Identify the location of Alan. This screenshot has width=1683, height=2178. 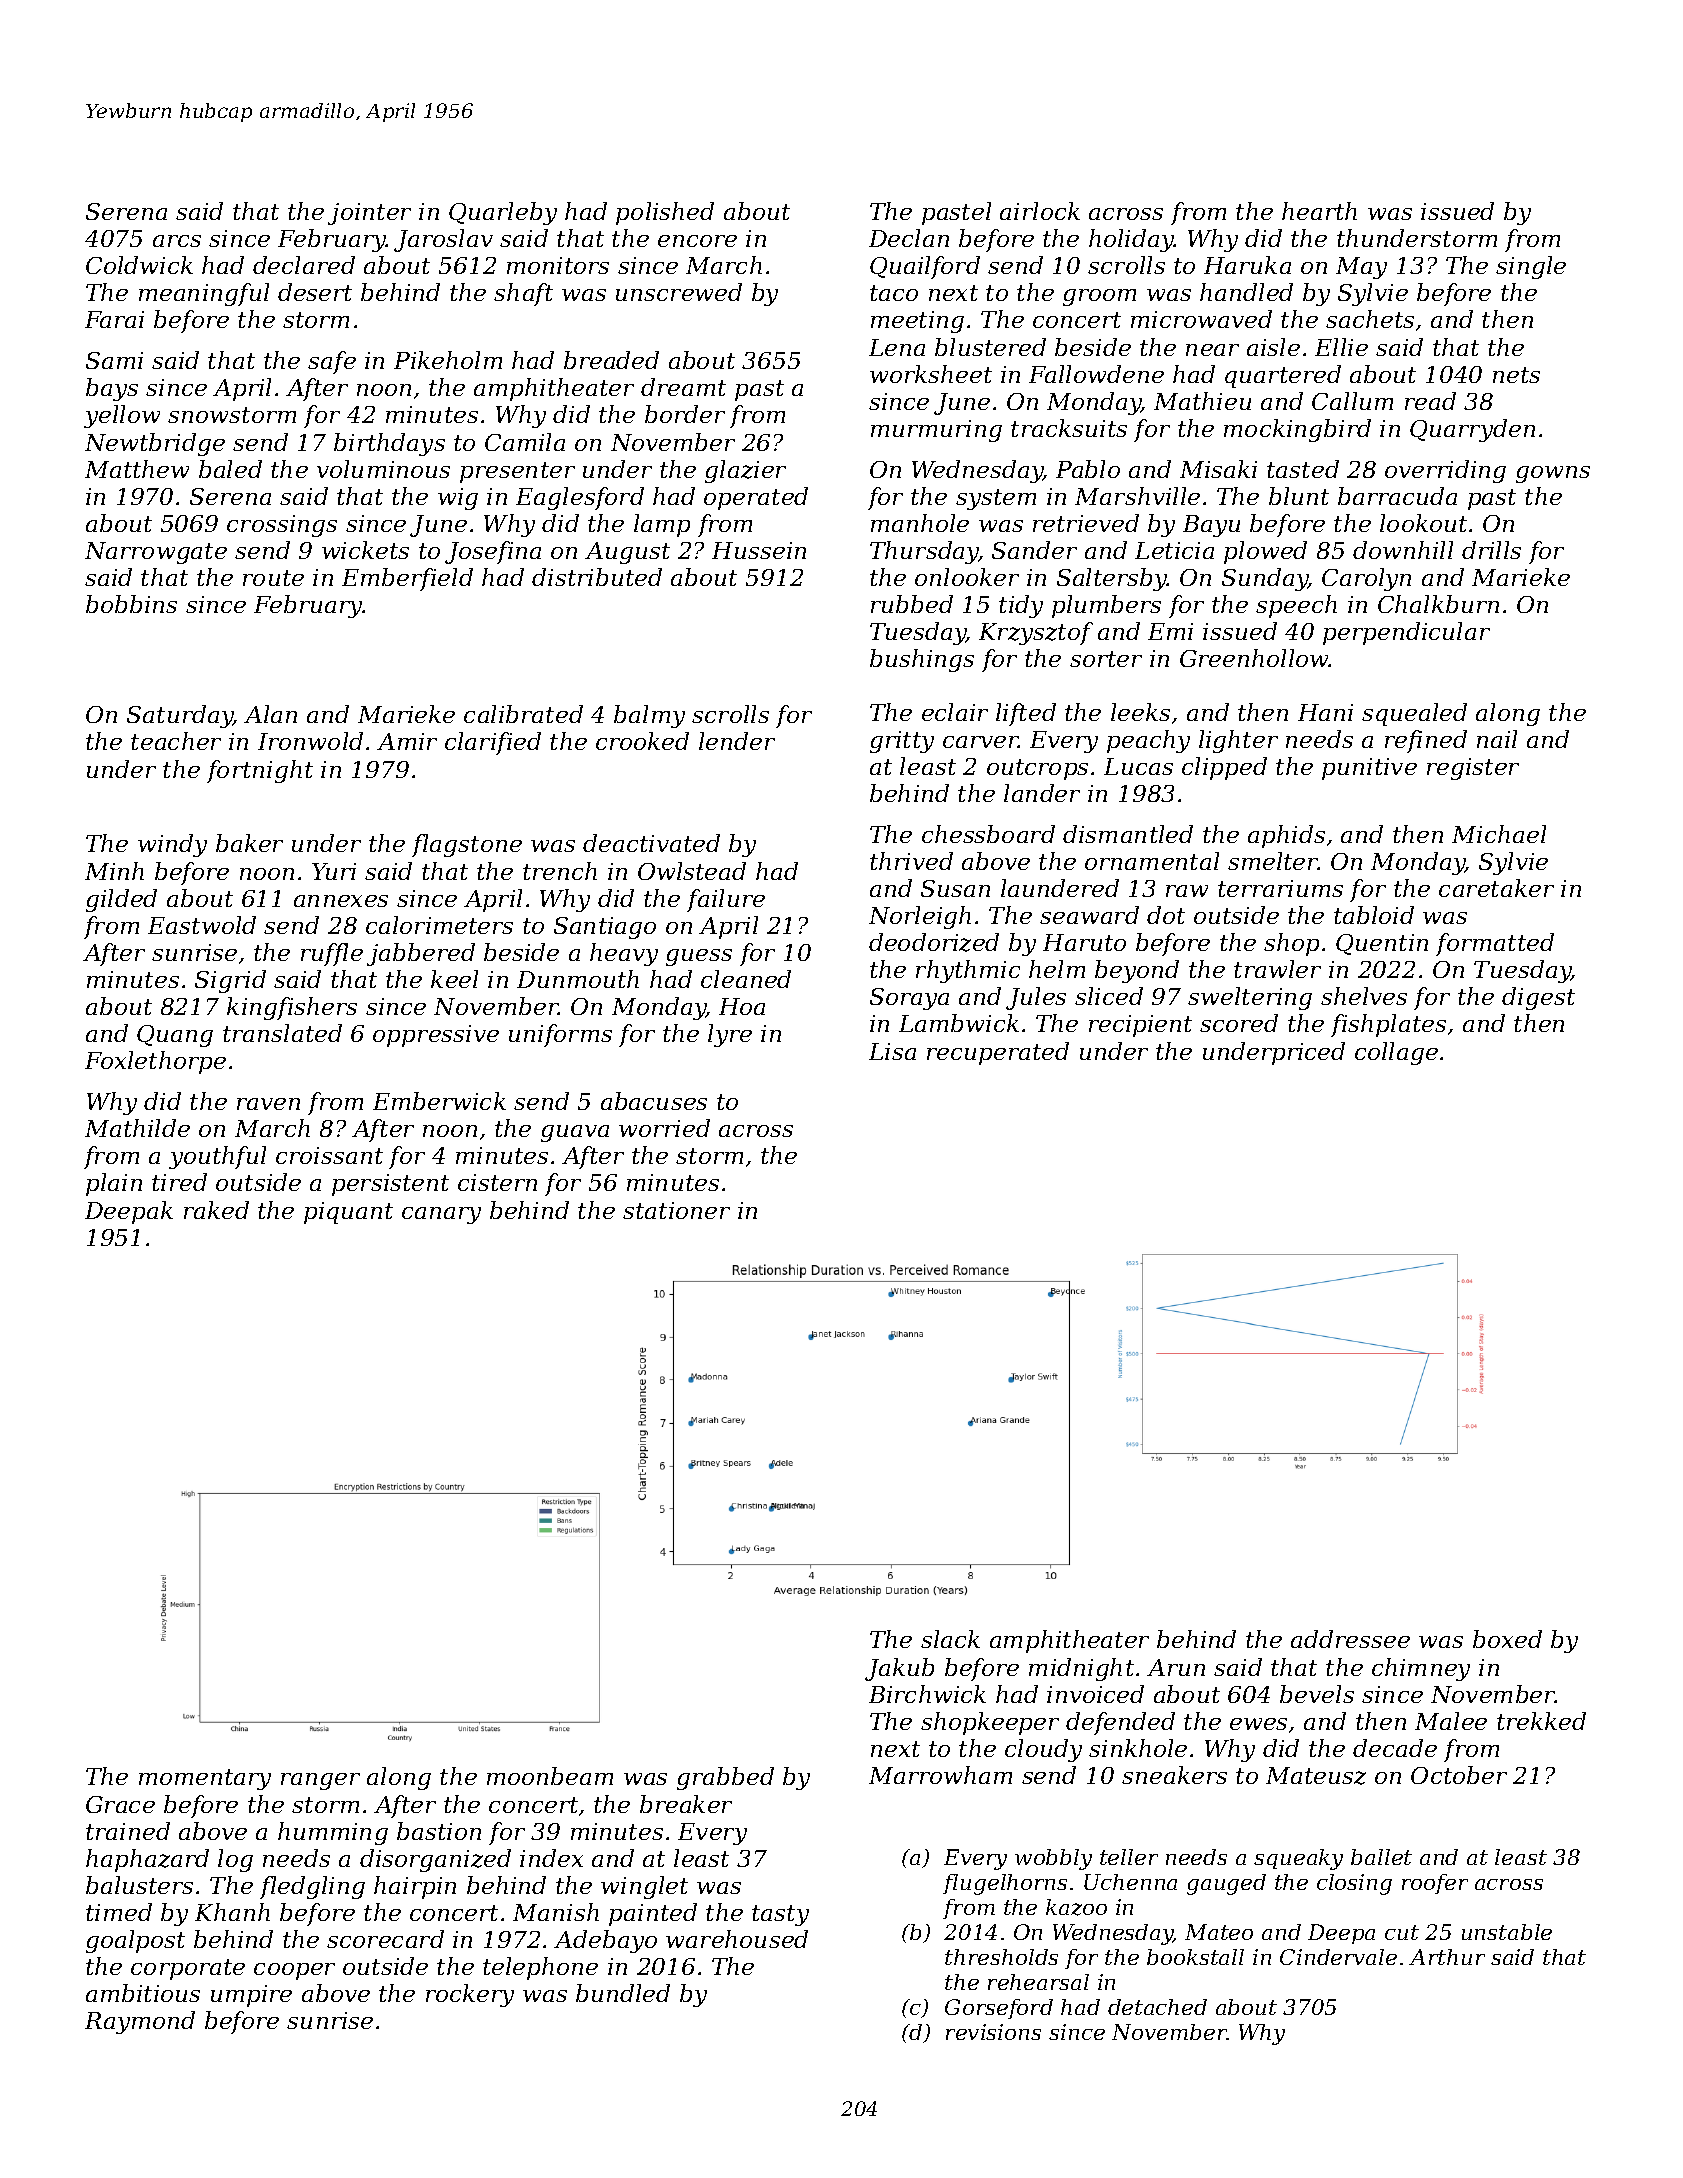
(270, 714).
